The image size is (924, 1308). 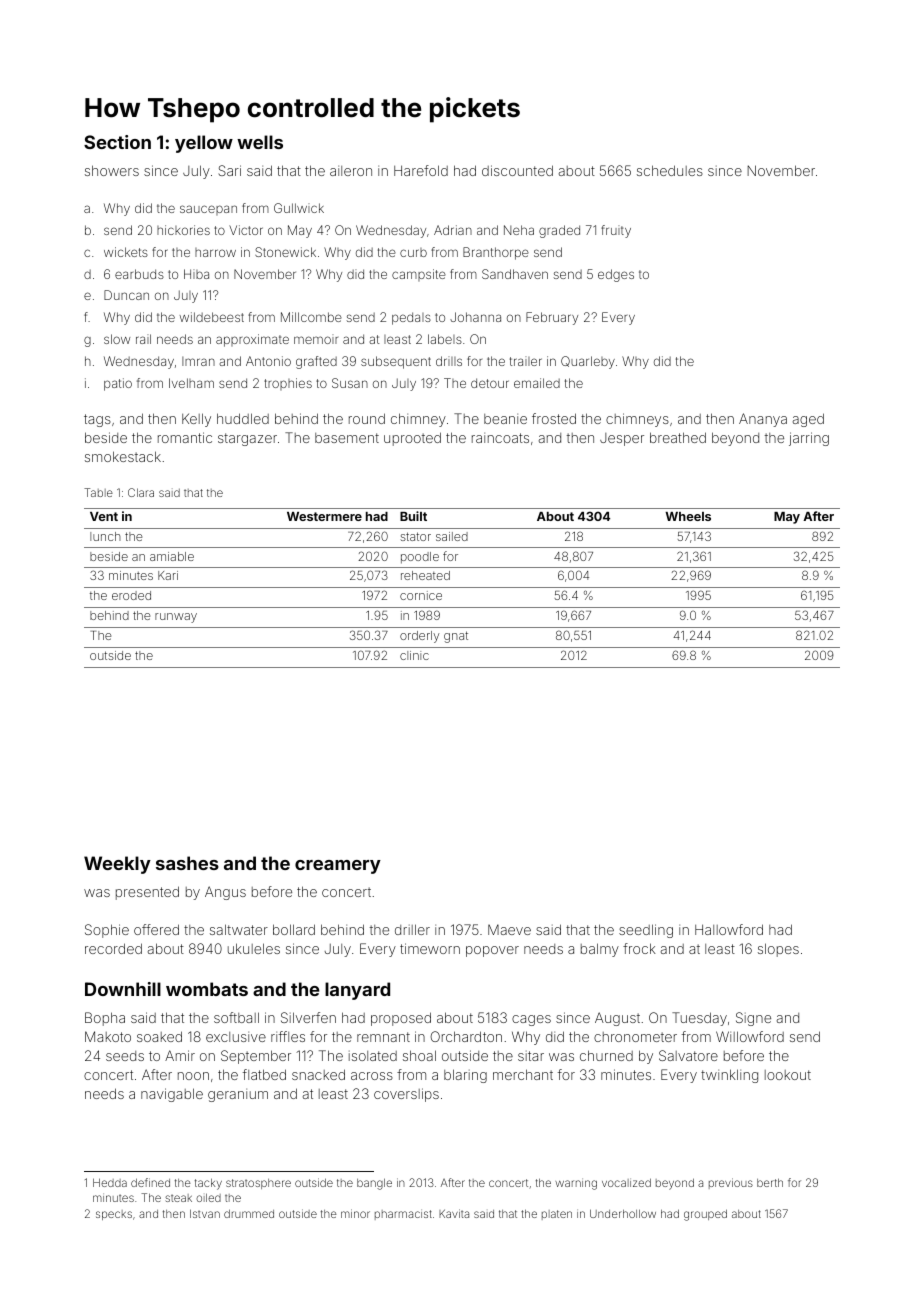 What do you see at coordinates (678, 437) in the screenshot?
I see `breathed` at bounding box center [678, 437].
